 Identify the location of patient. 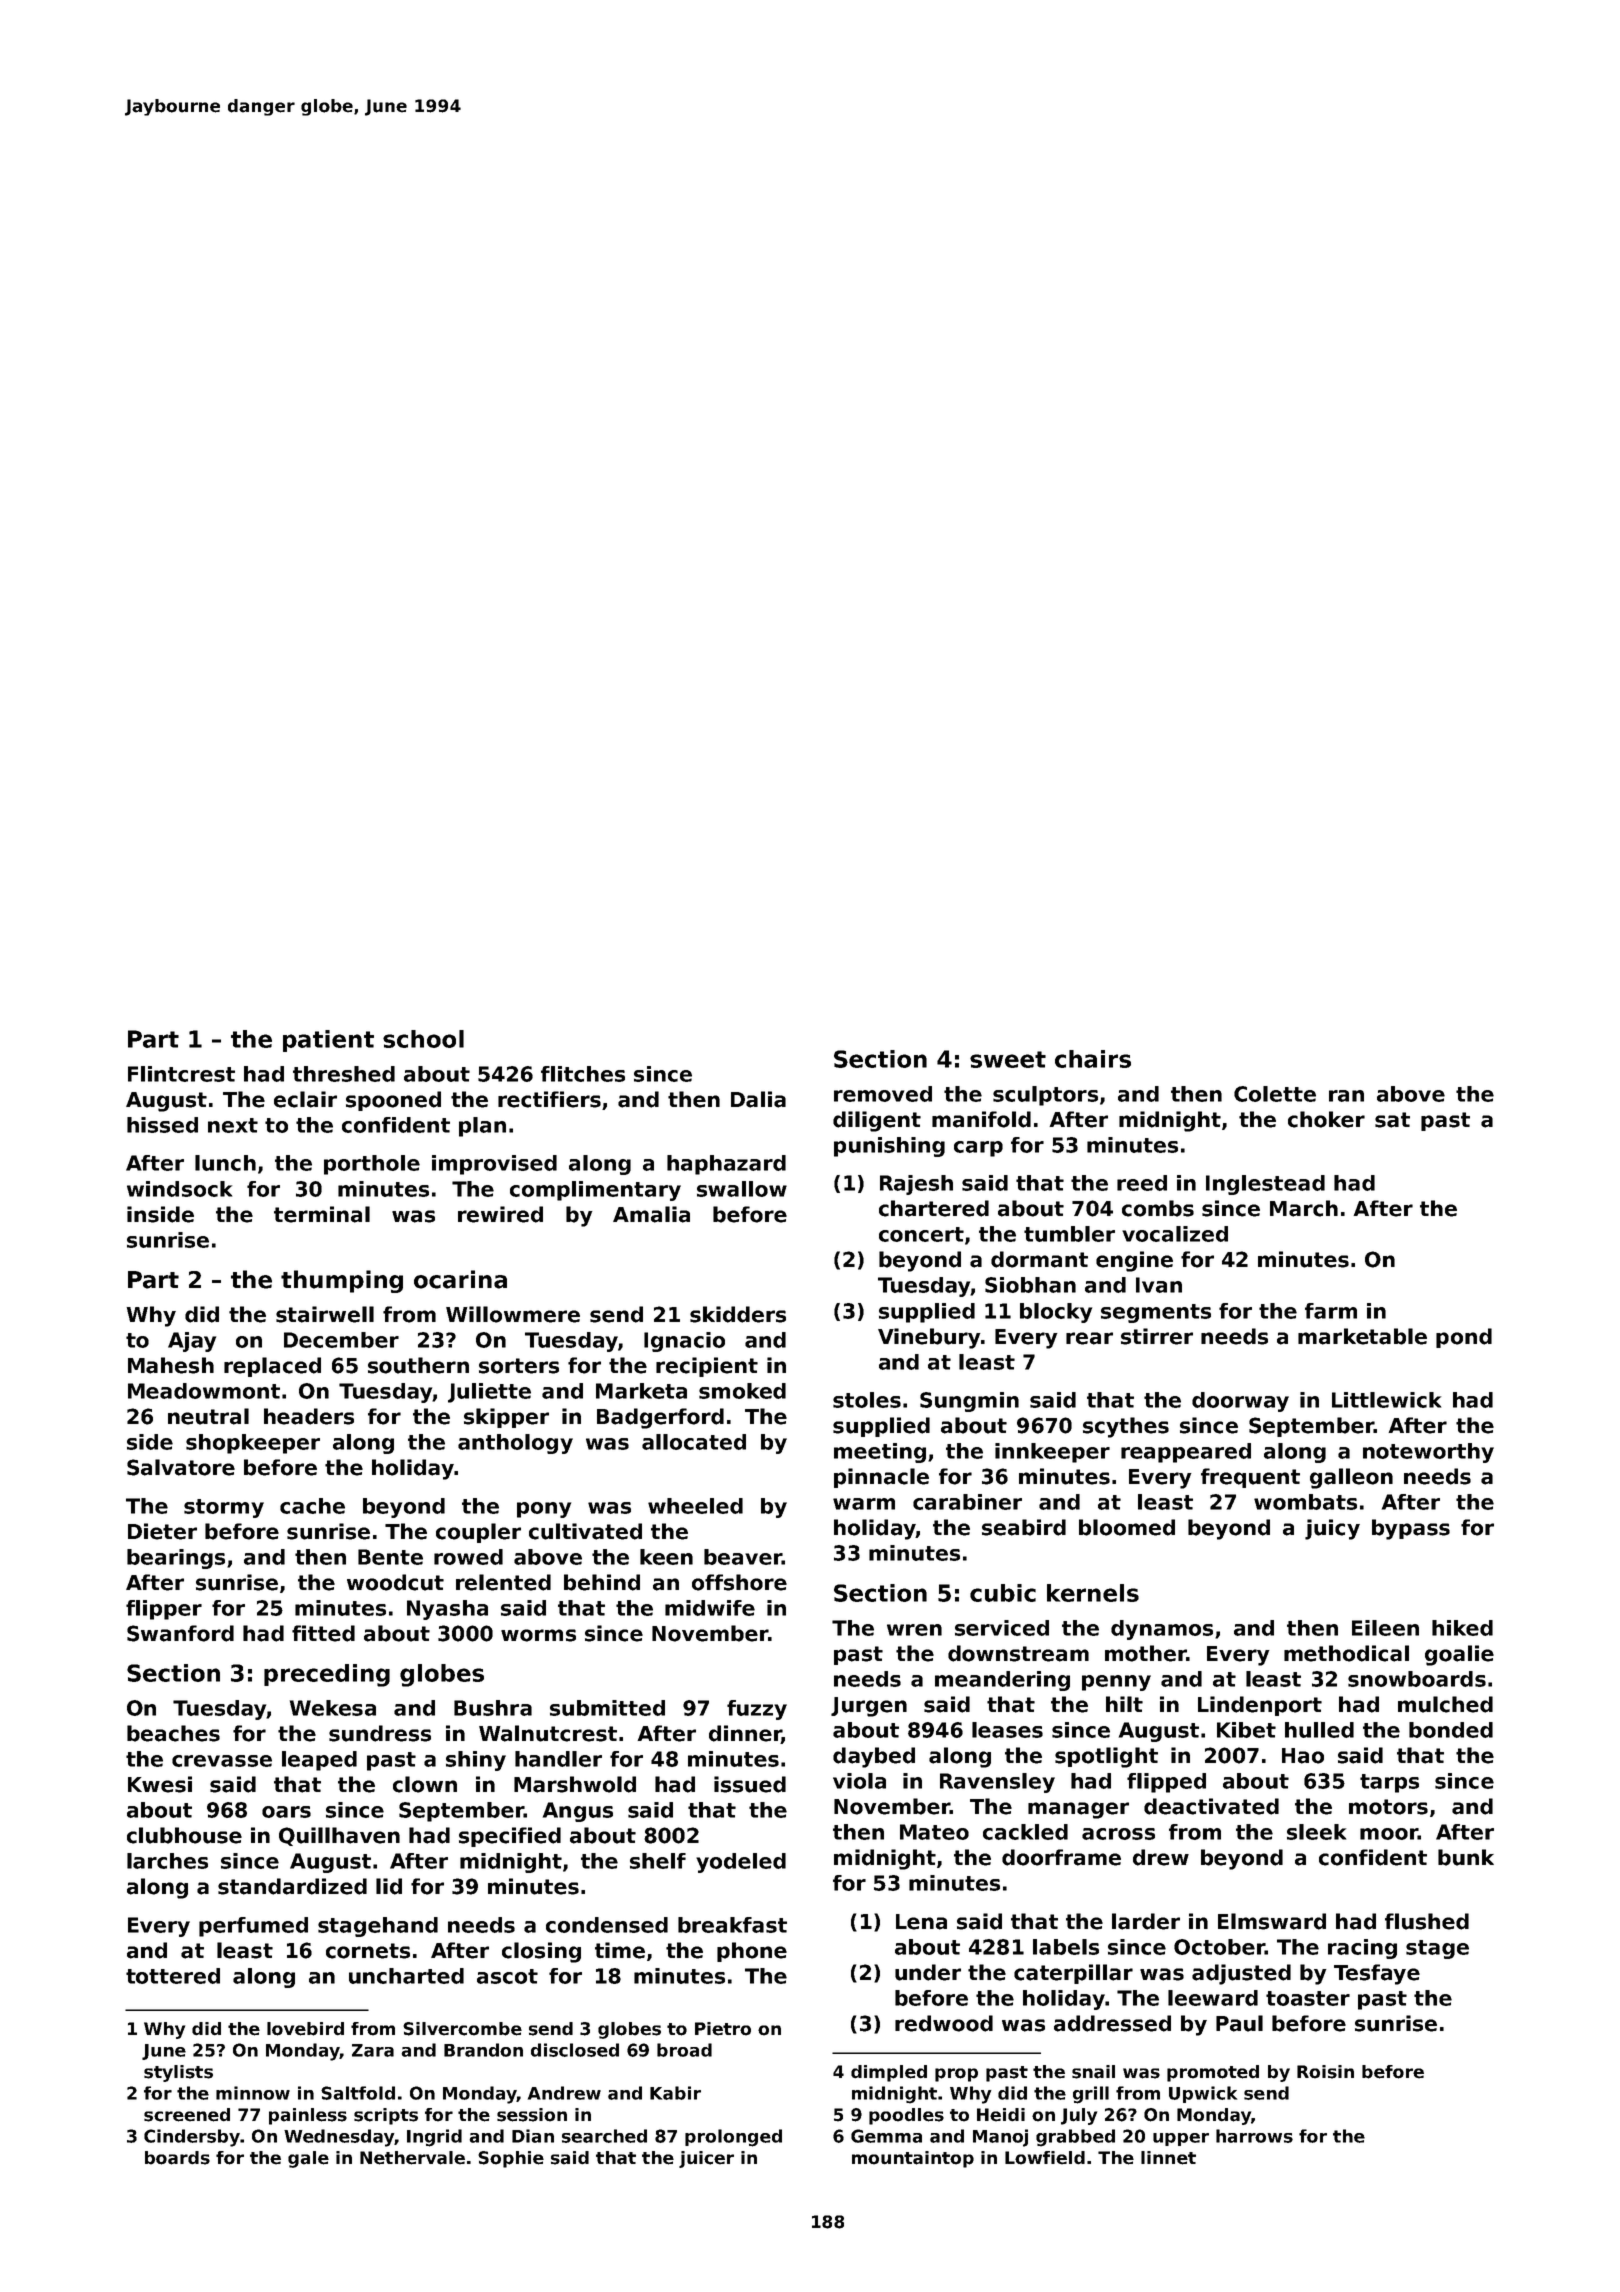
(328, 1041).
